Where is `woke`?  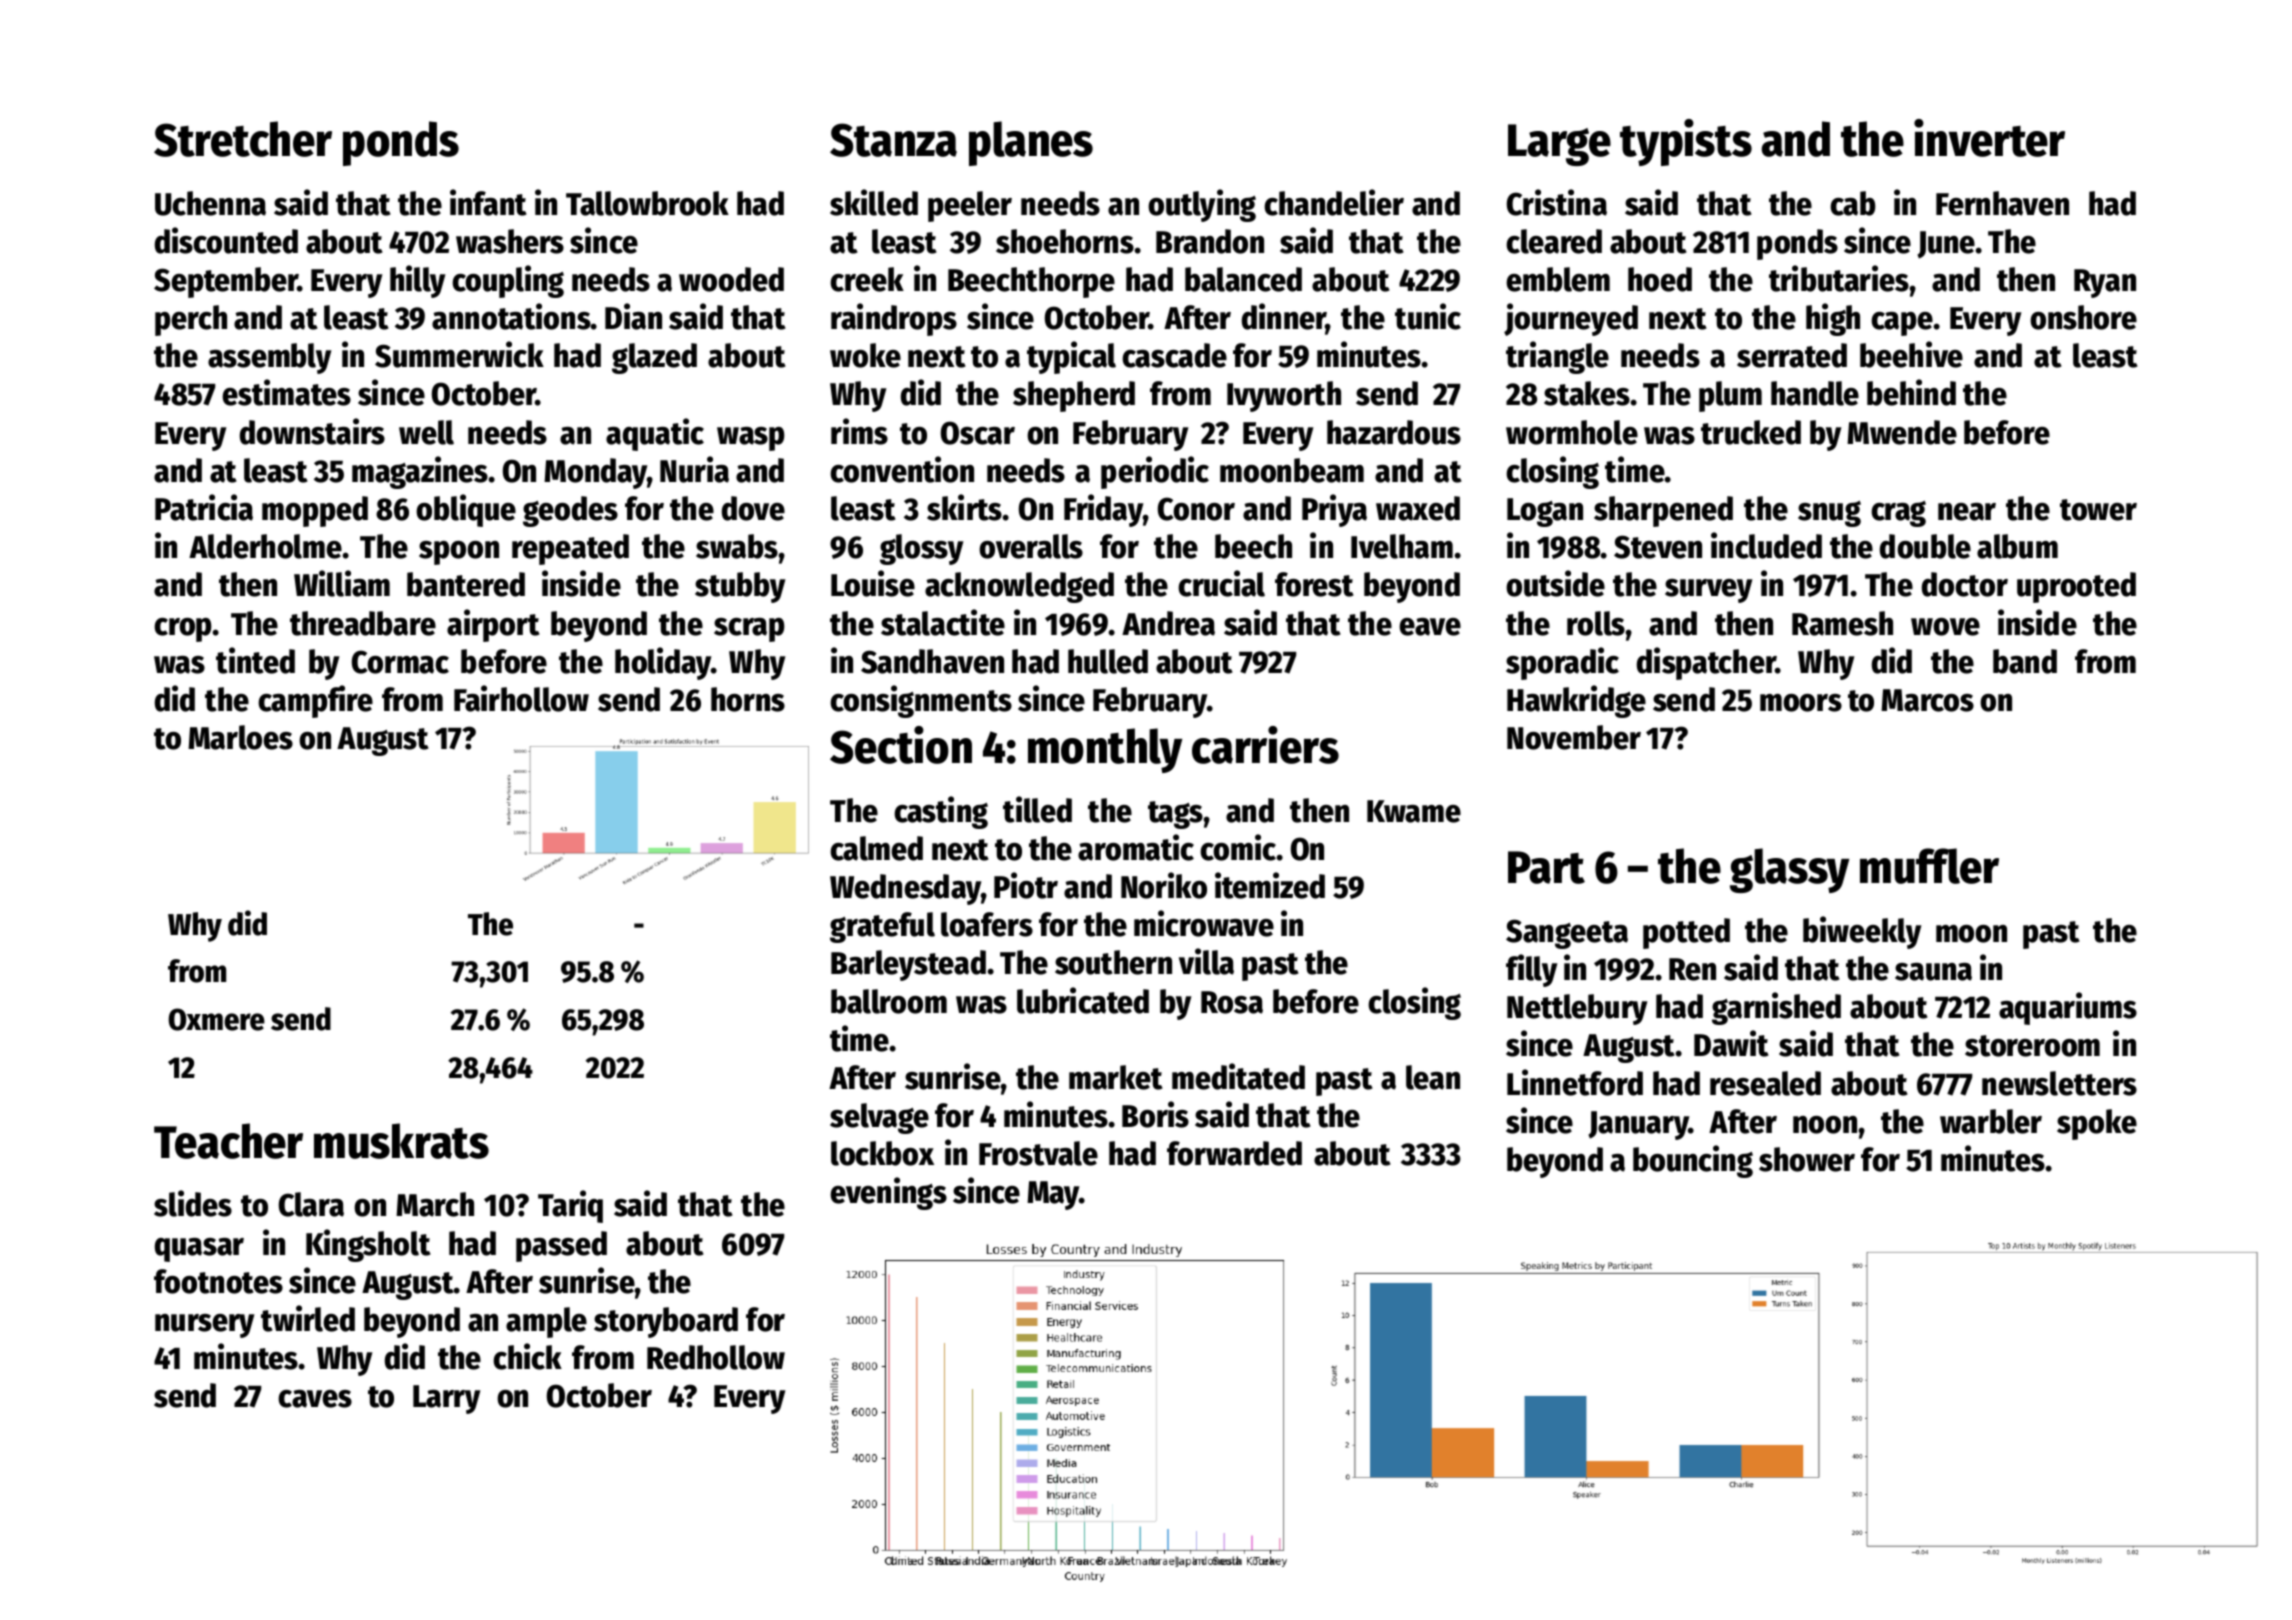 woke is located at coordinates (865, 355).
